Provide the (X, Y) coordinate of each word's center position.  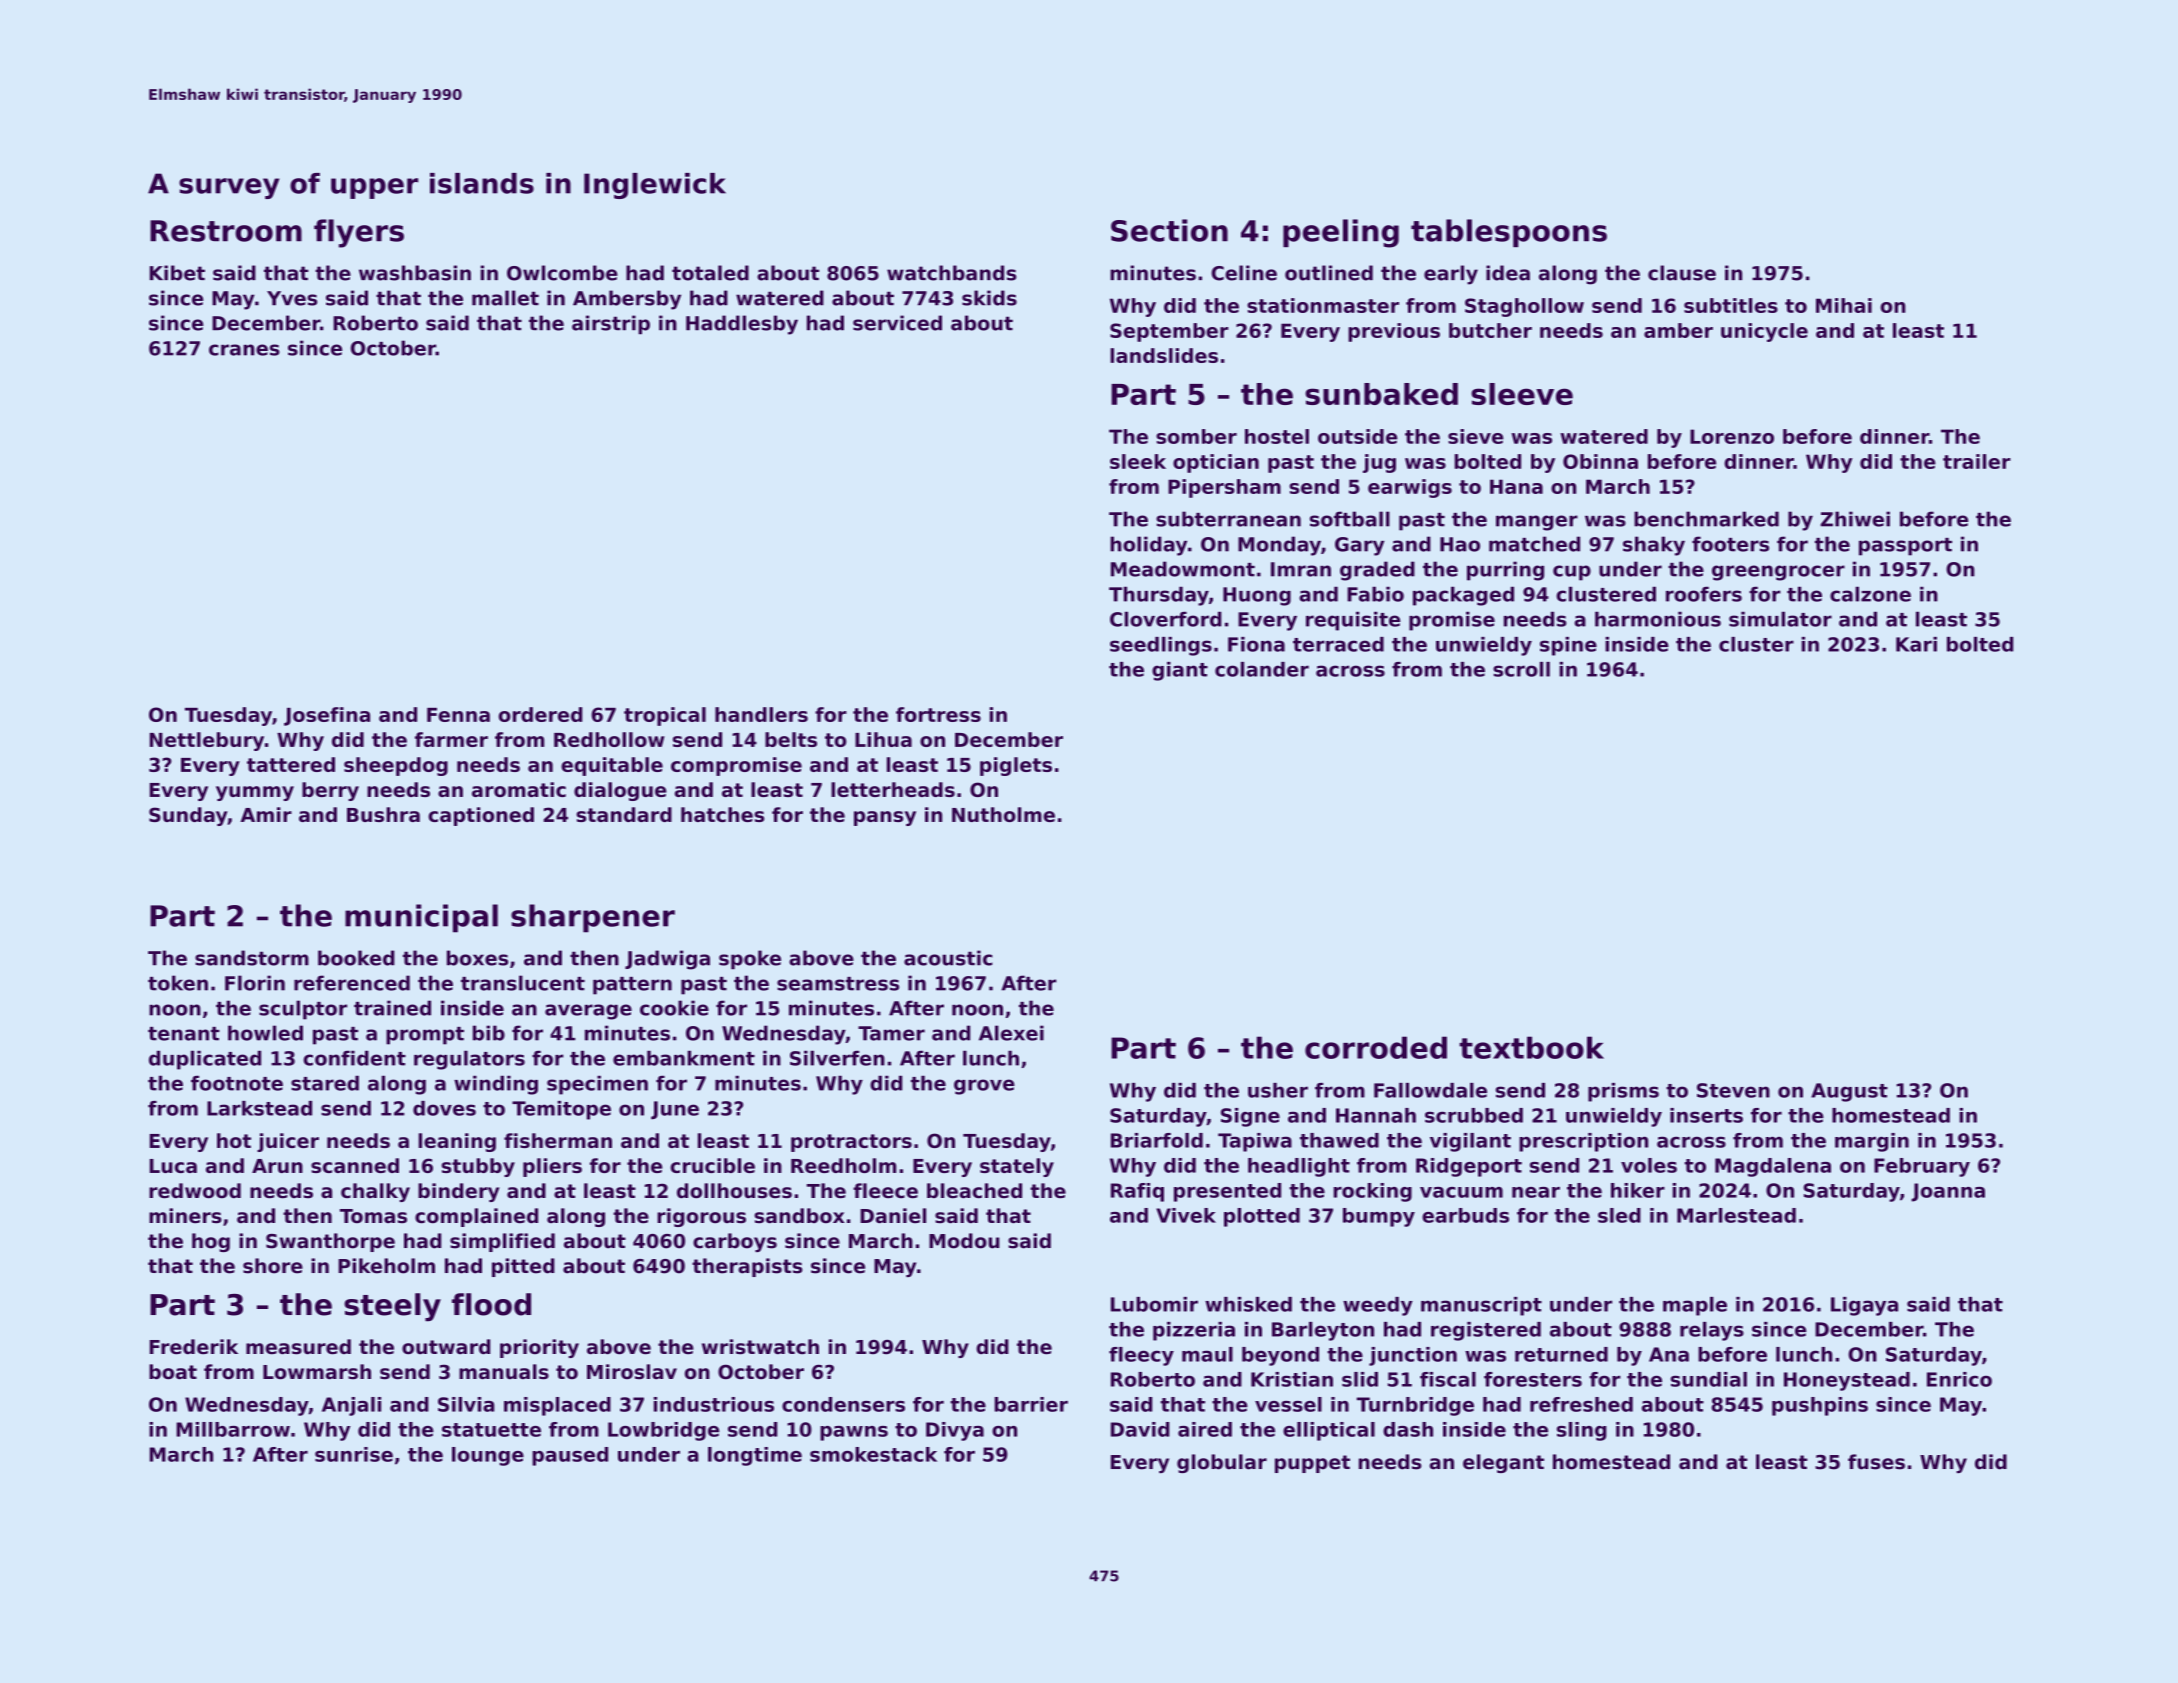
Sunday (188, 816)
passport (1905, 547)
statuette (491, 1430)
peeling (1341, 233)
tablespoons (1509, 233)
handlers (761, 714)
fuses (1876, 1462)
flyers (359, 233)
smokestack (873, 1454)
